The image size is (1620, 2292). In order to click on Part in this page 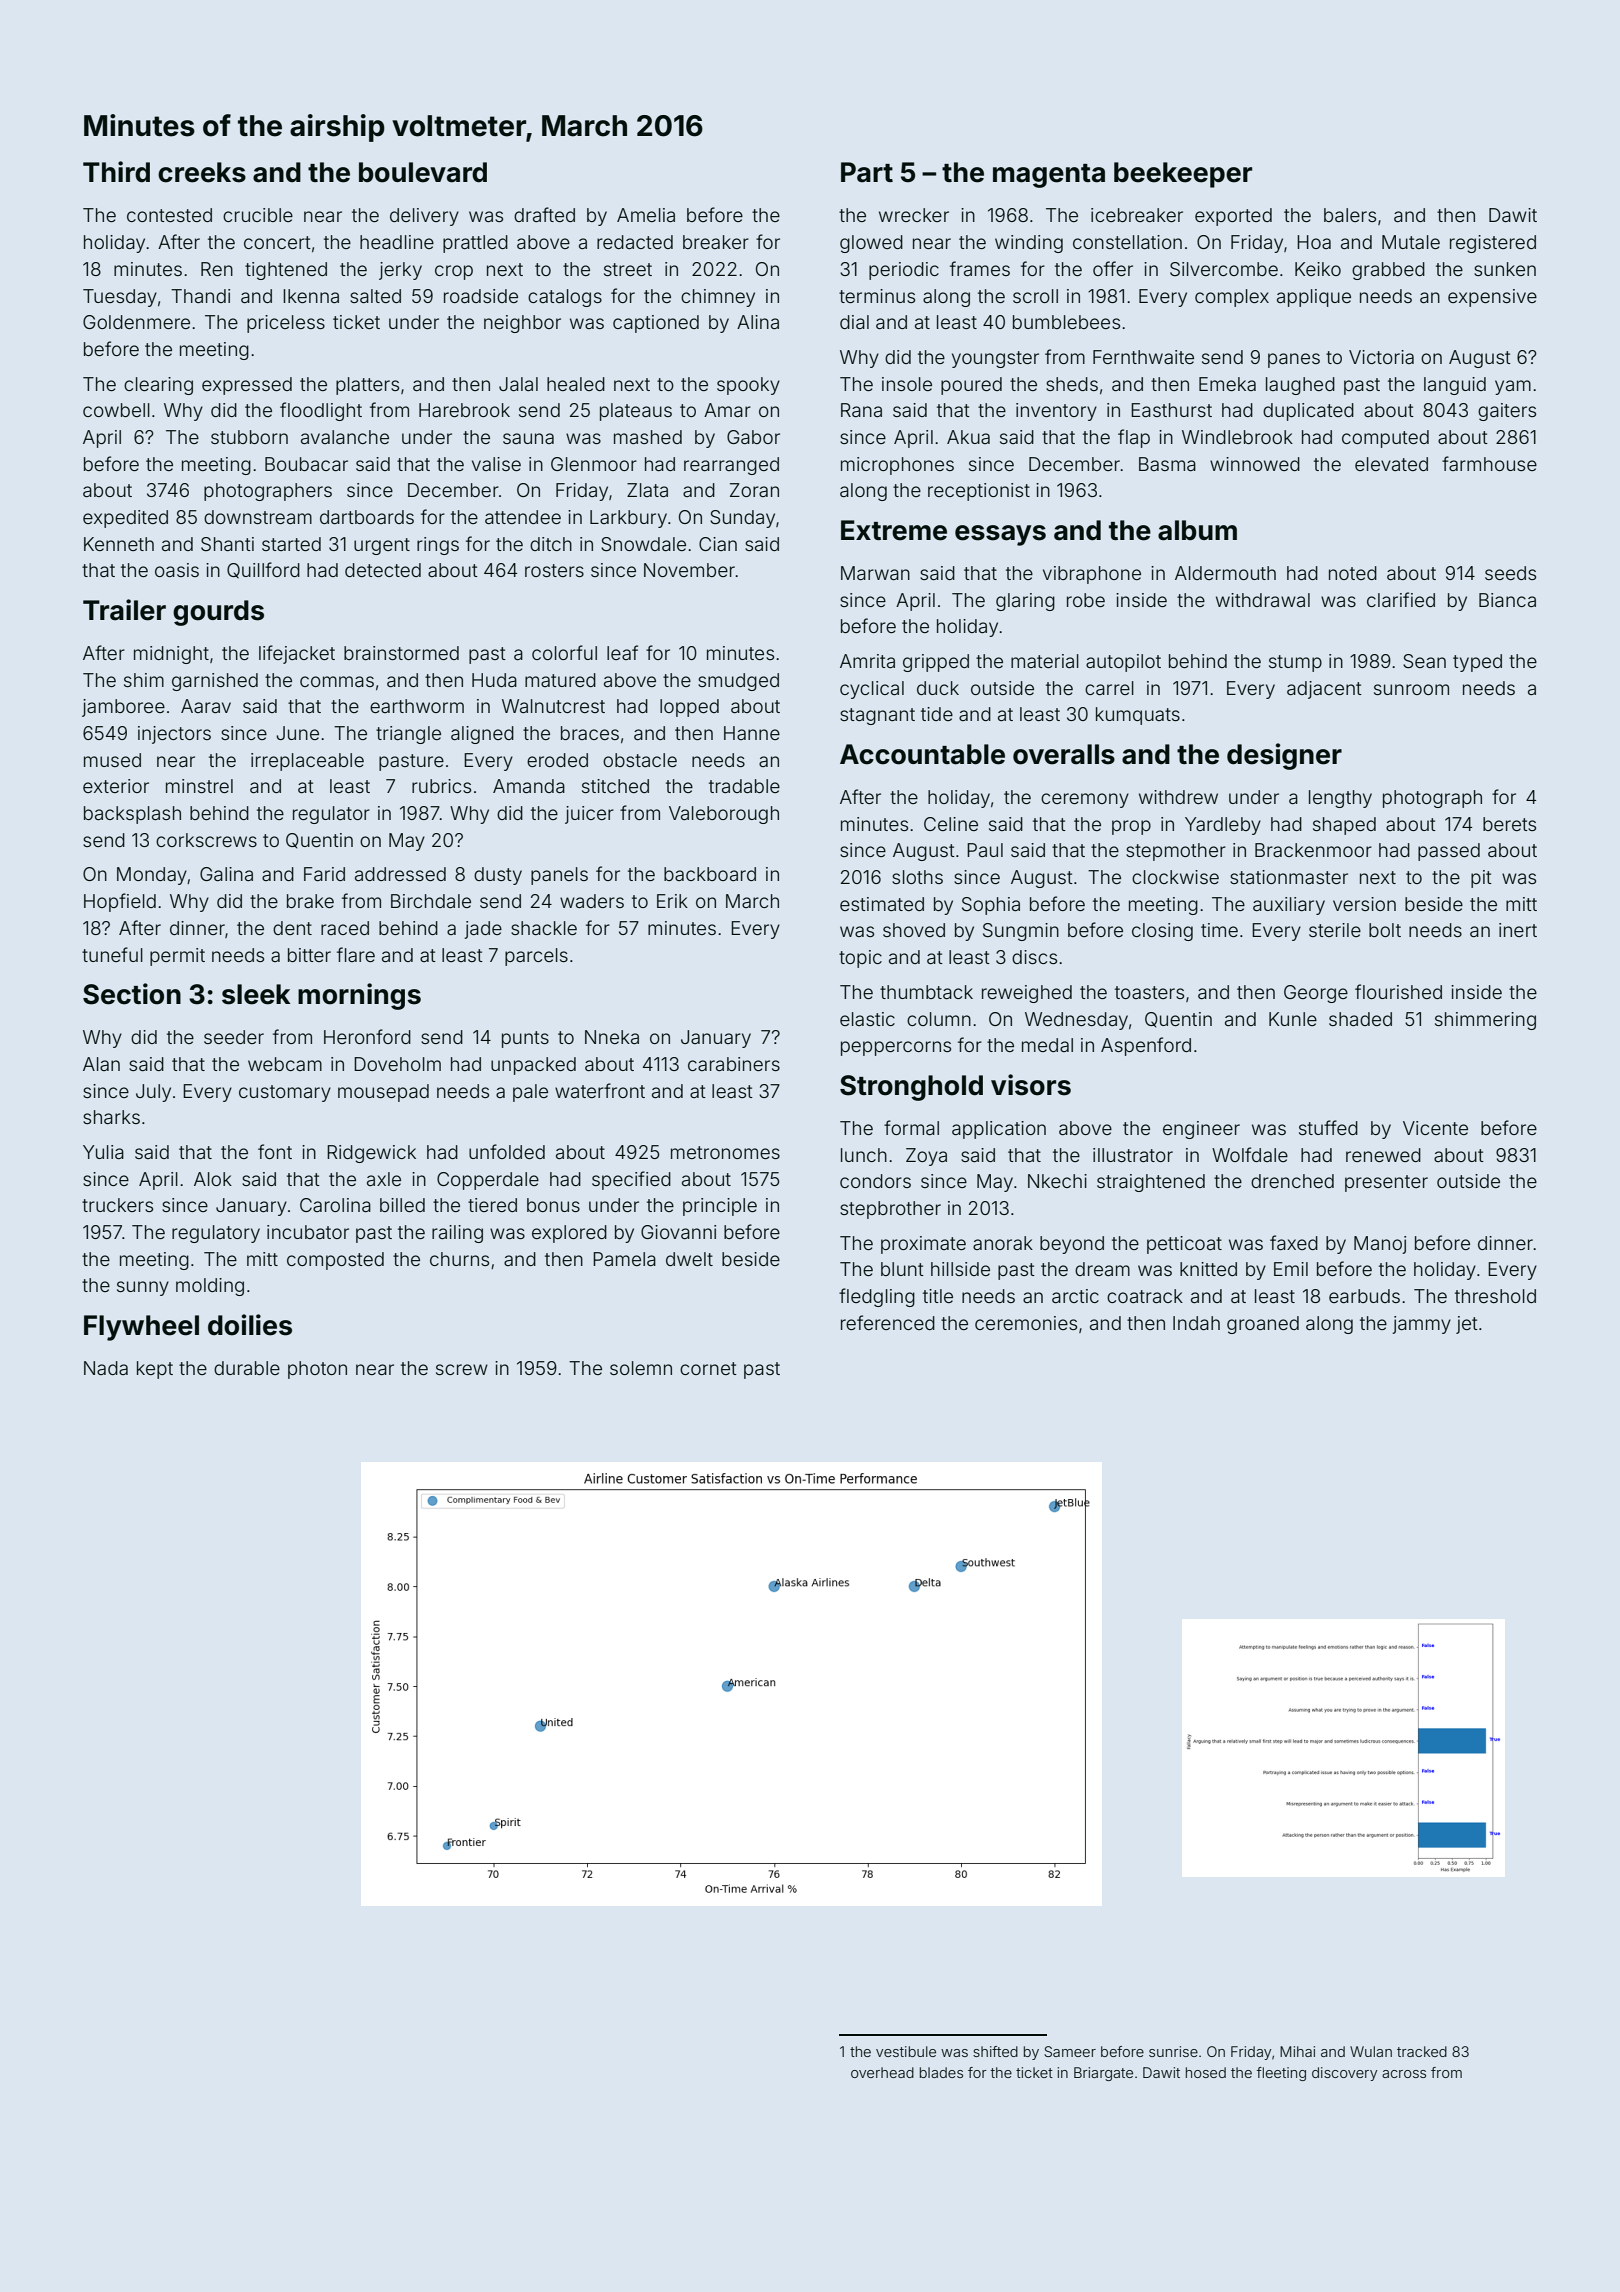, I will do `click(867, 172)`.
